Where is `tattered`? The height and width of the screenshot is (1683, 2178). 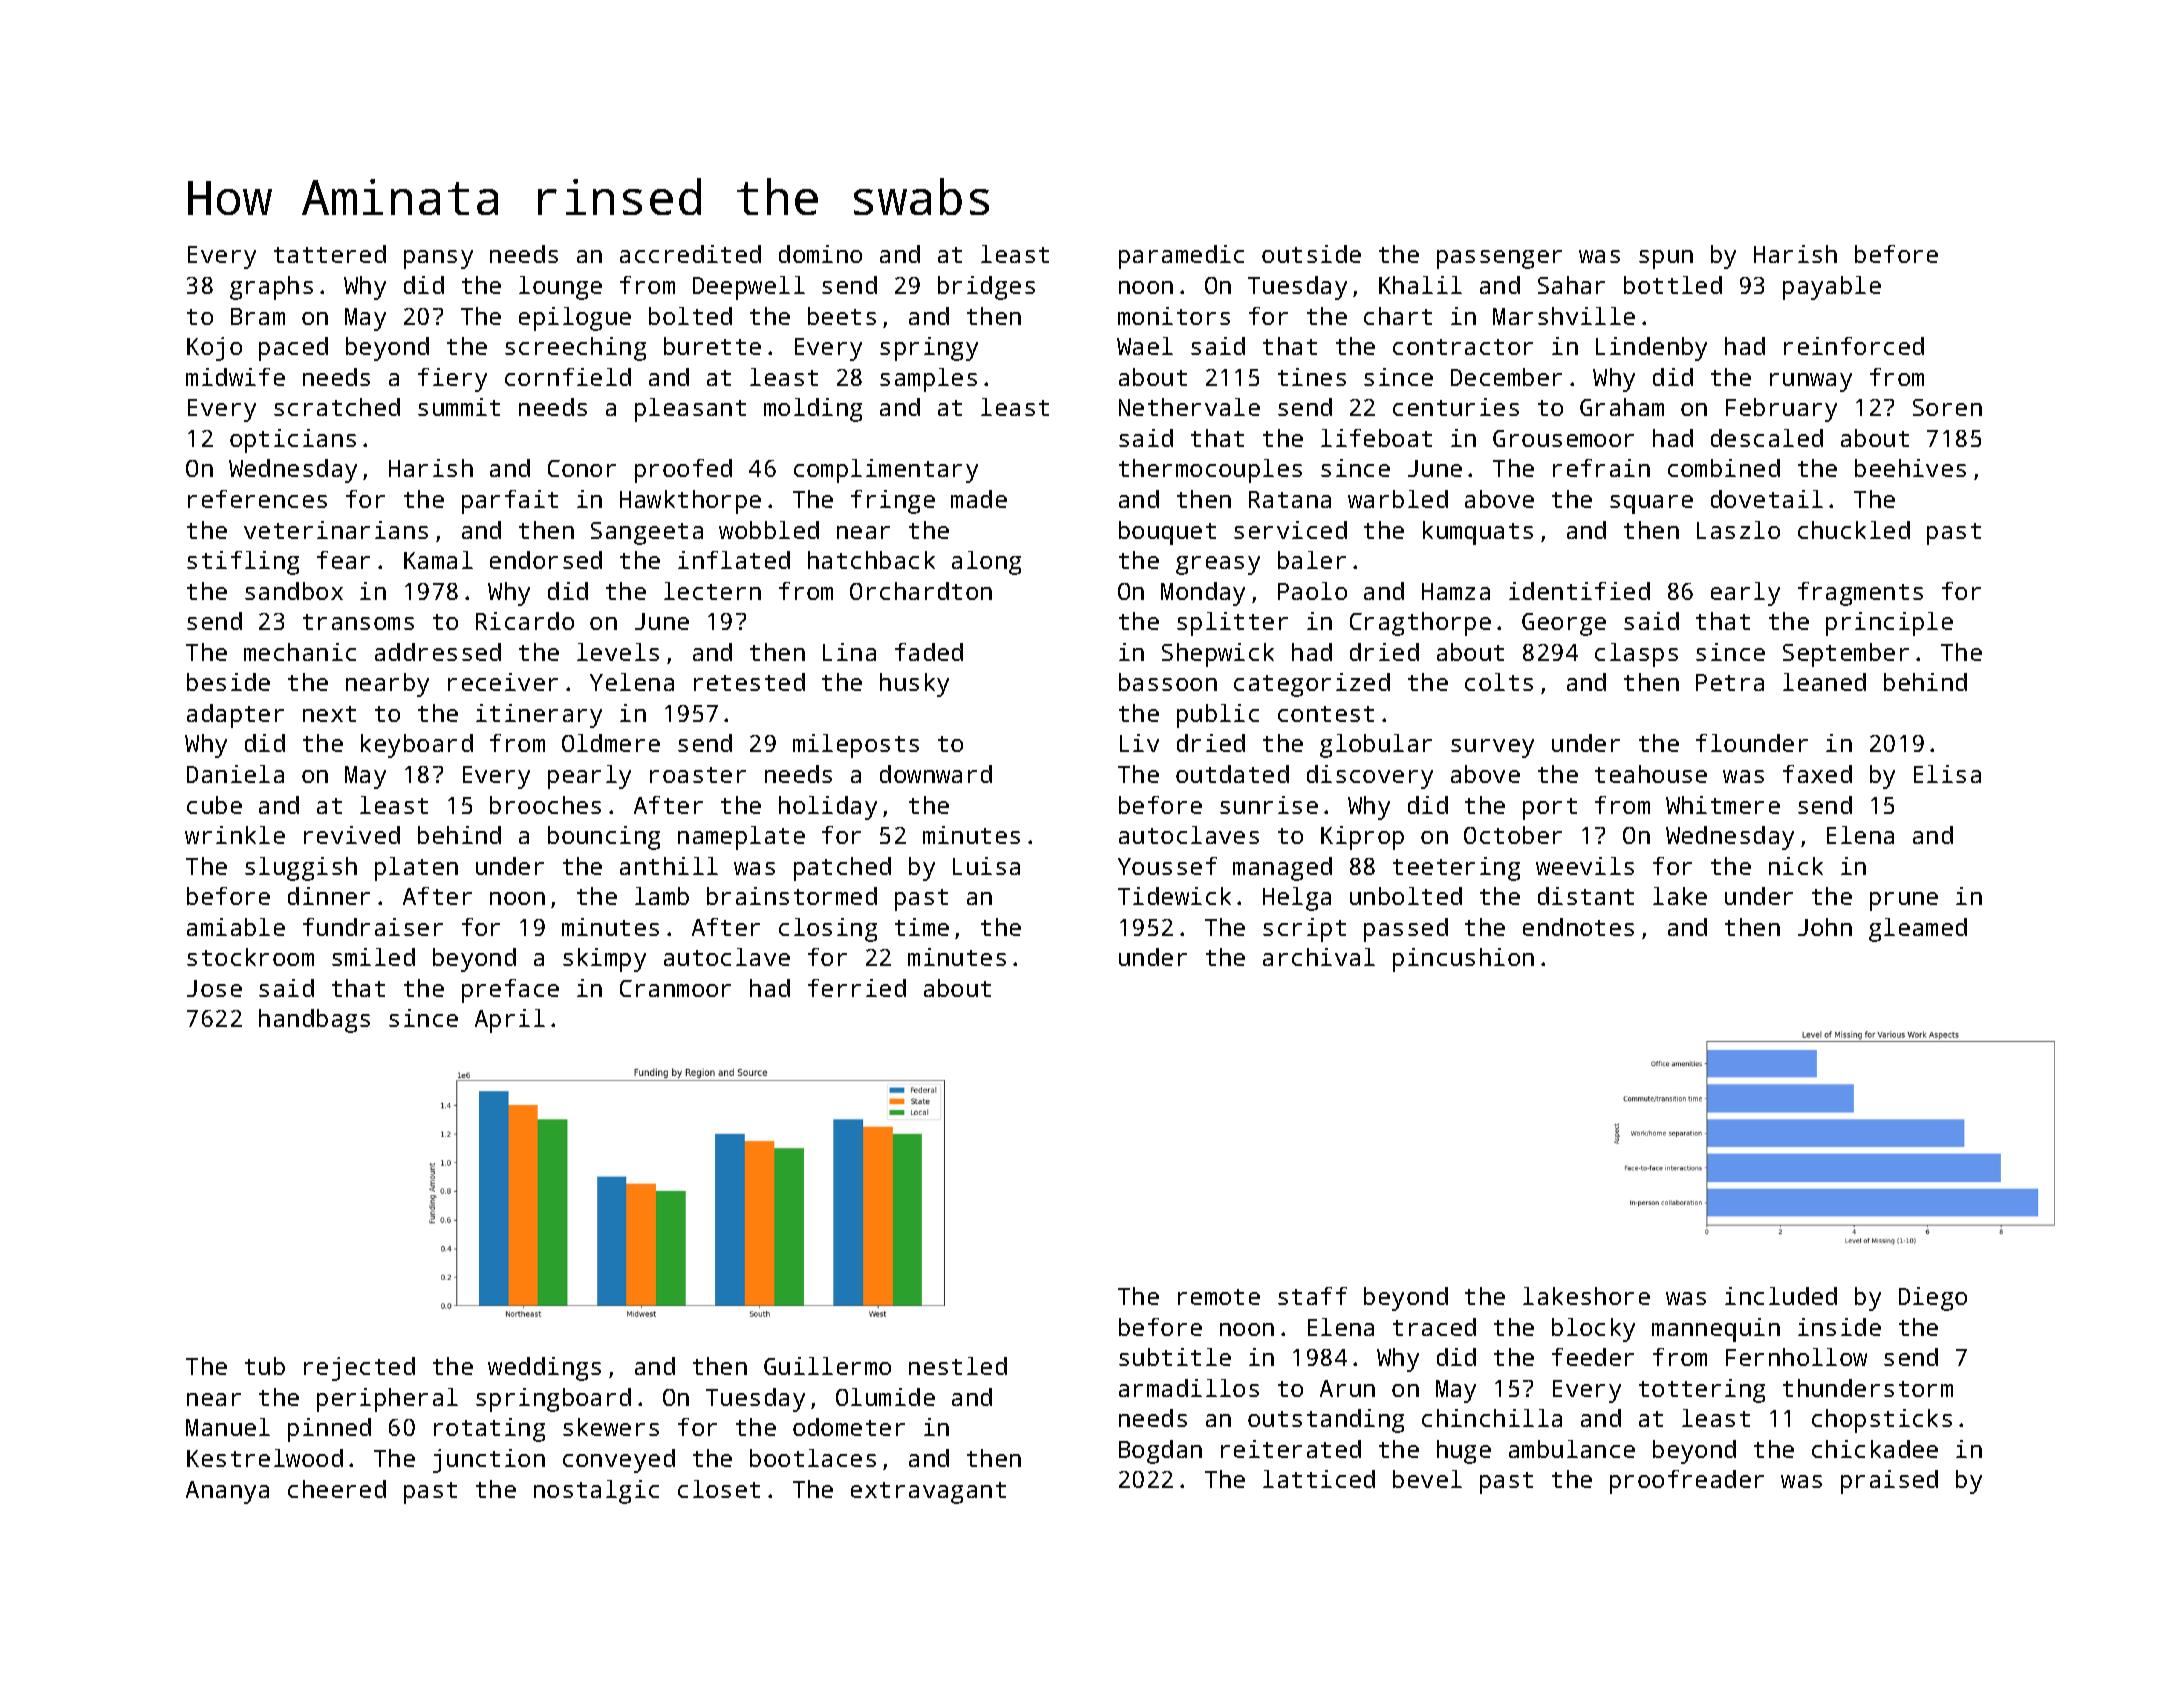 tattered is located at coordinates (330, 254).
